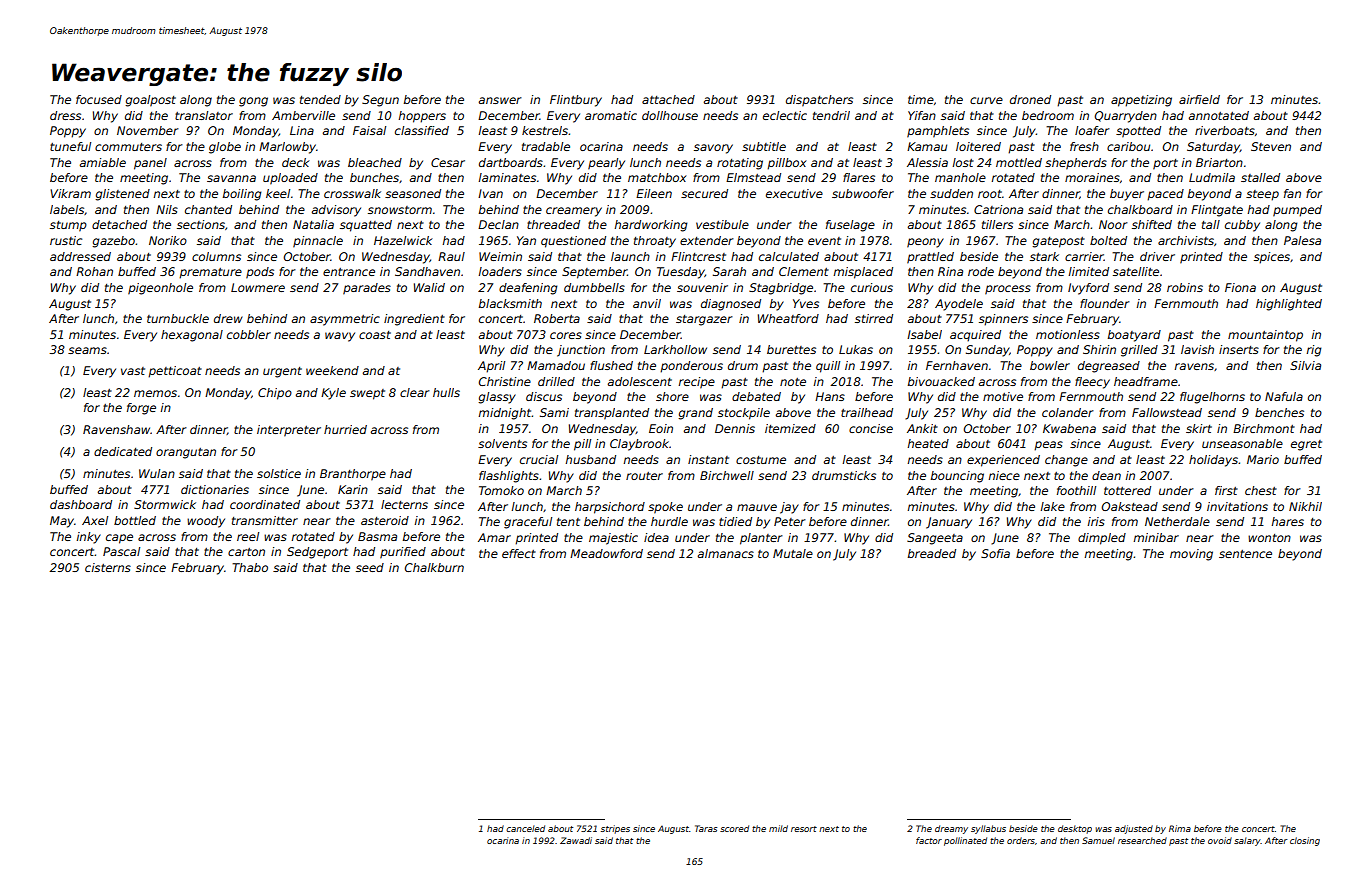  Describe the element at coordinates (370, 567) in the page. I see `seed` at that location.
